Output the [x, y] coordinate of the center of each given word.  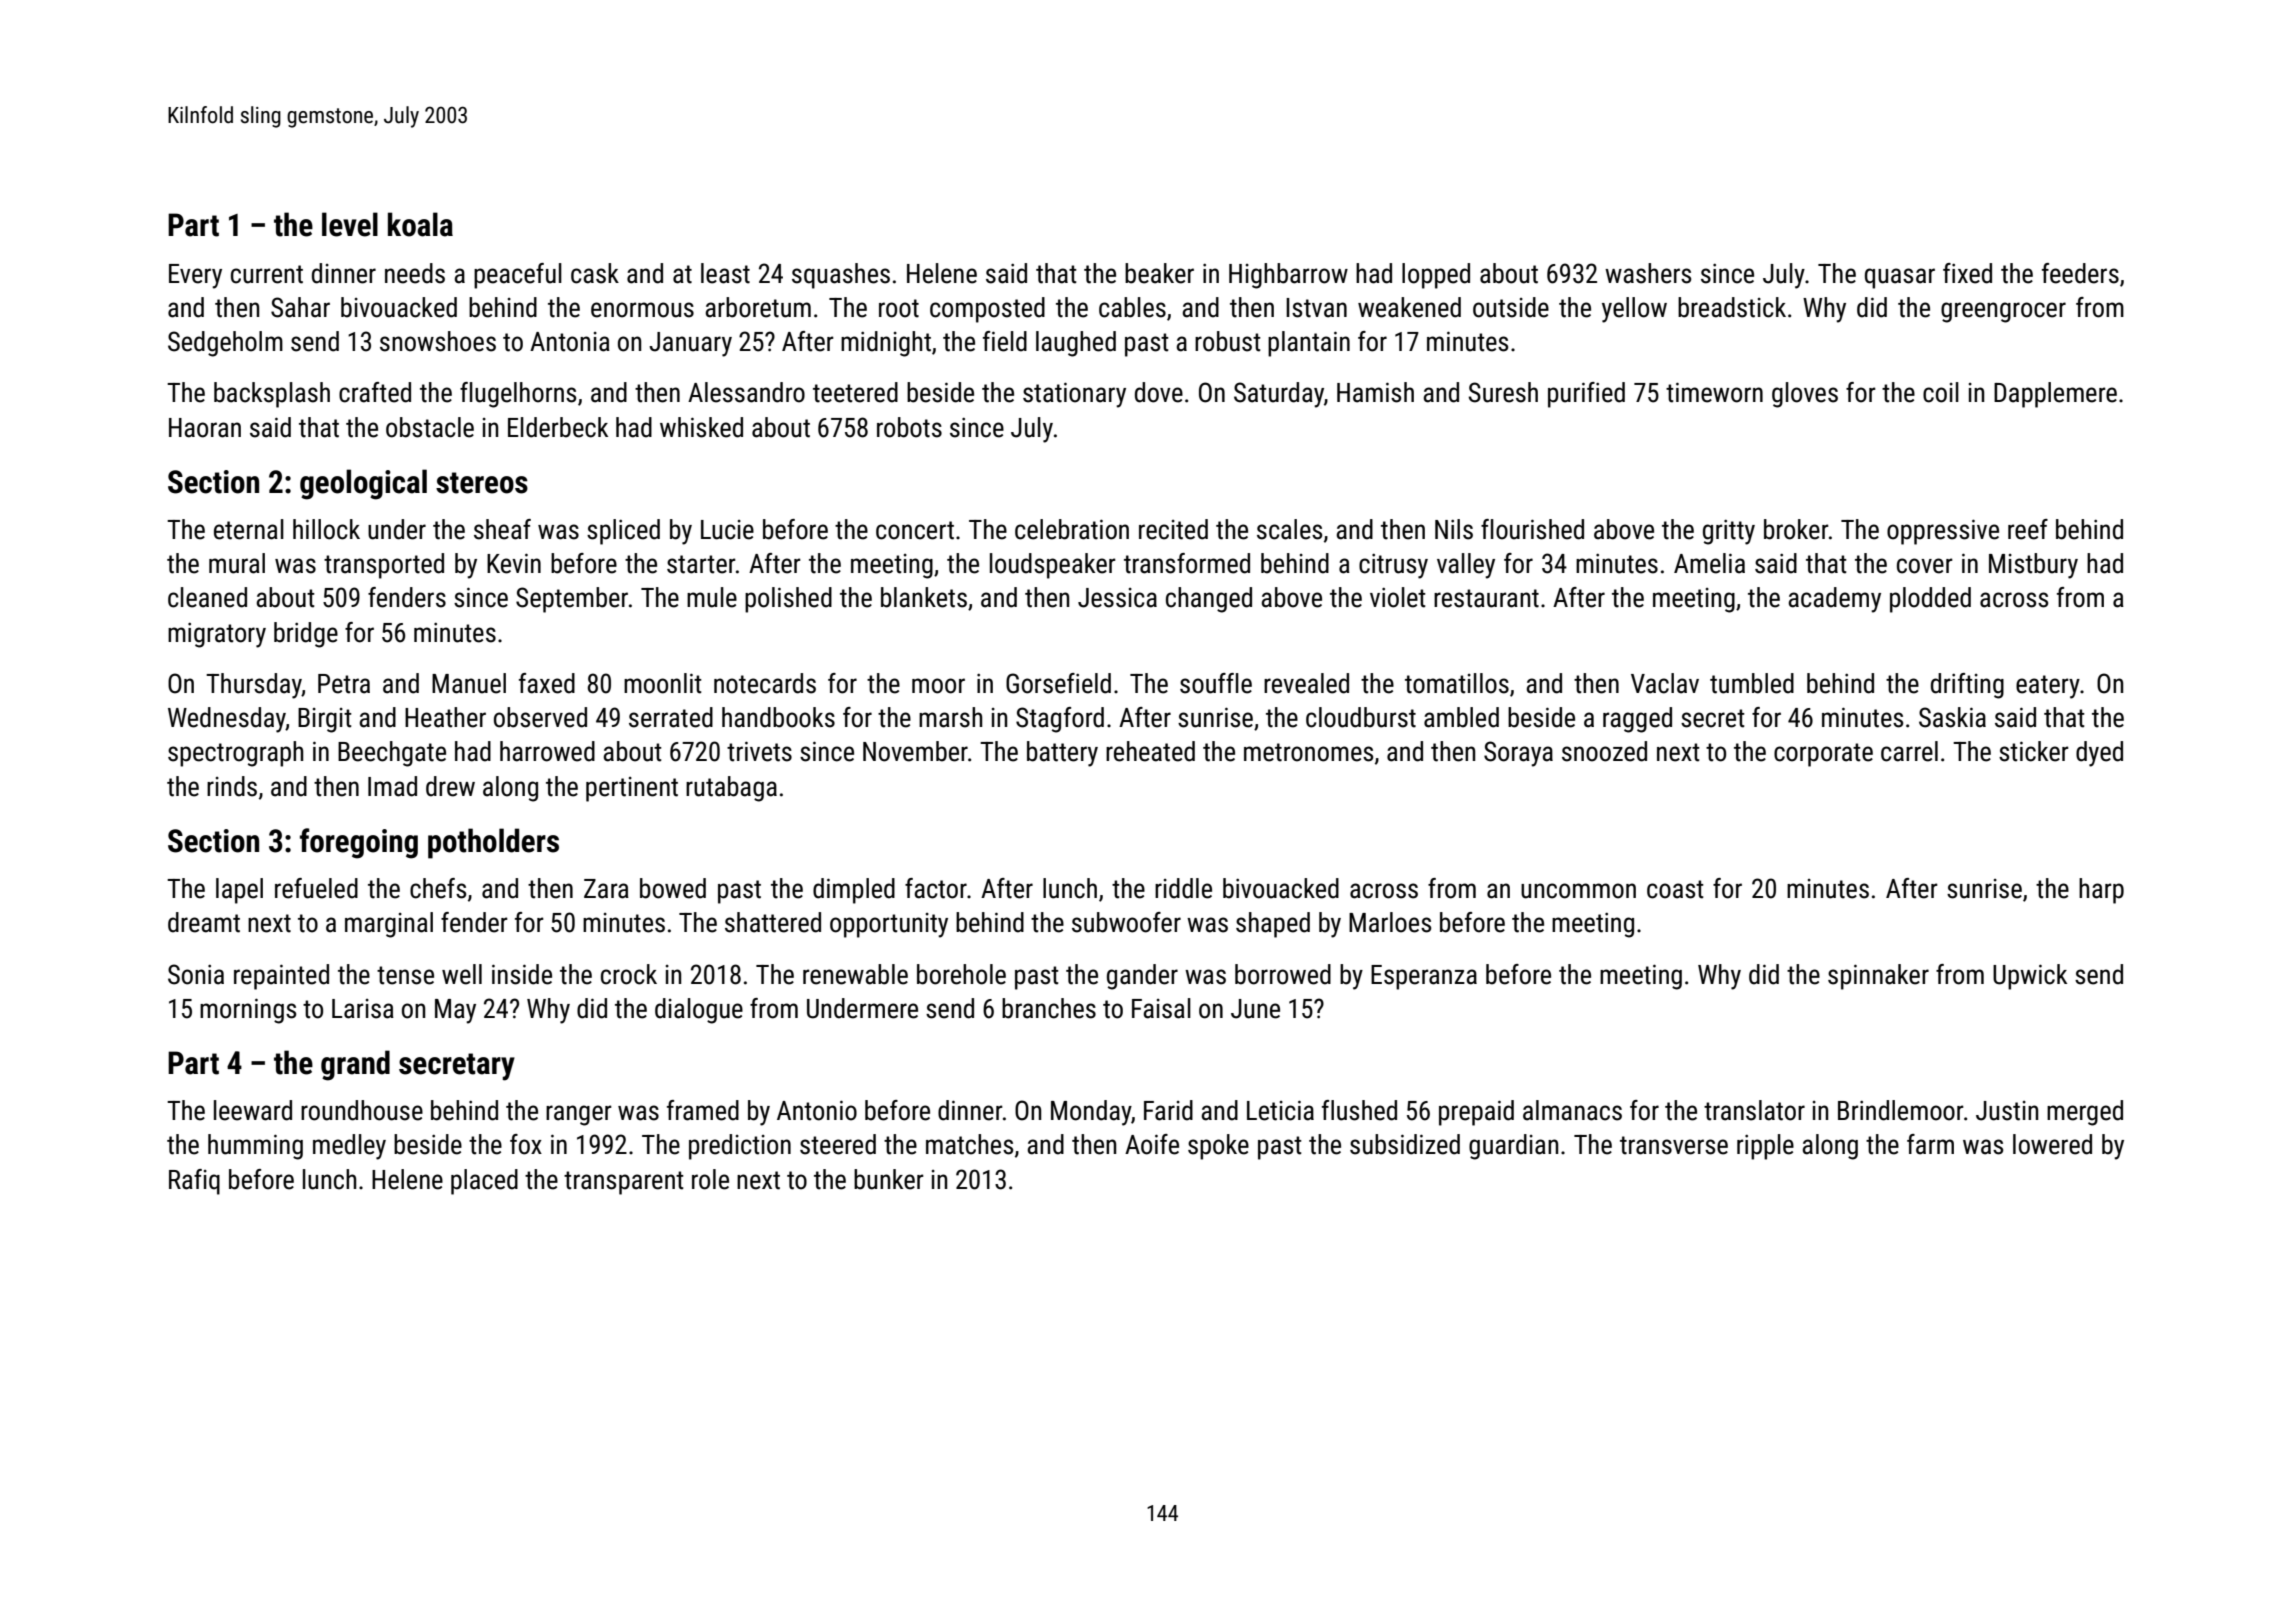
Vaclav [1665, 683]
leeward [253, 1110]
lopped [1436, 276]
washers [1648, 273]
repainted [281, 977]
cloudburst [1361, 717]
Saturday [1279, 395]
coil [1941, 392]
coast [1675, 889]
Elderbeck [558, 427]
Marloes [1390, 922]
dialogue [699, 1011]
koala [420, 224]
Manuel [469, 683]
